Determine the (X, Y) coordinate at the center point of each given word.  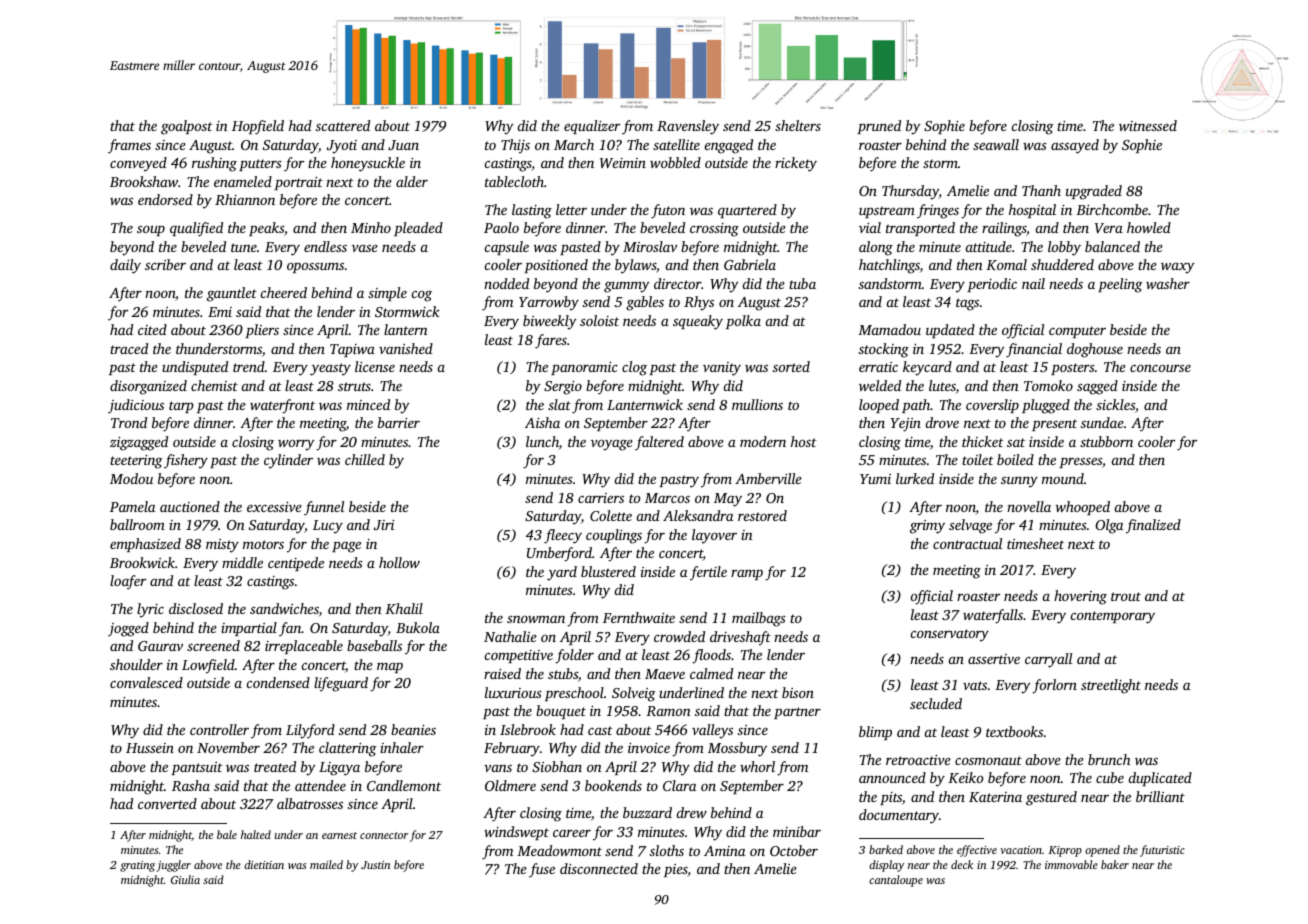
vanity (722, 369)
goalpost (187, 127)
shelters (798, 125)
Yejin (905, 425)
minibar (797, 831)
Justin (375, 865)
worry (296, 445)
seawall (996, 144)
